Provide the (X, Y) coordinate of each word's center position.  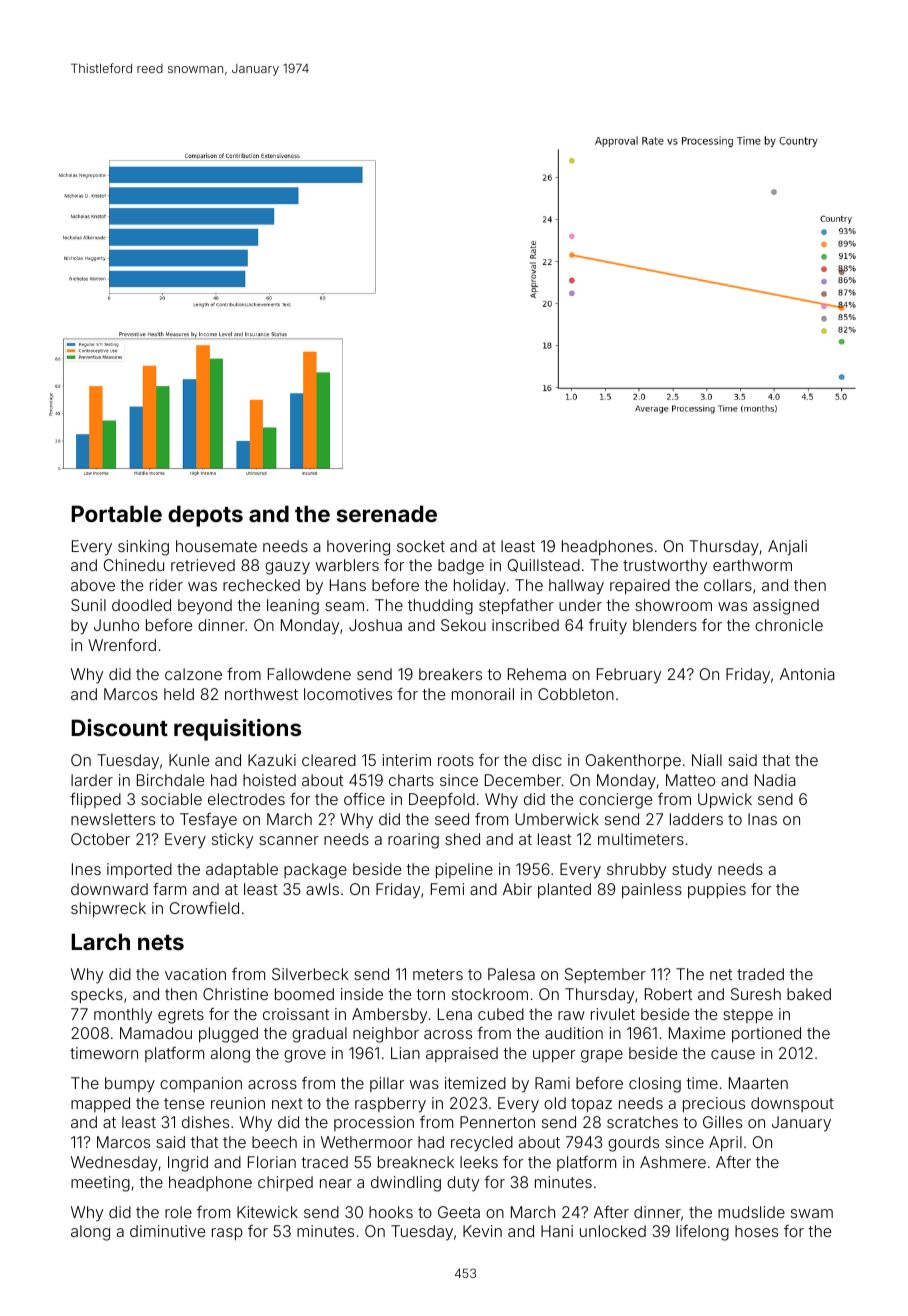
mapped (100, 1105)
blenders (665, 625)
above (93, 585)
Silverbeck (310, 974)
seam (344, 606)
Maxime (697, 1033)
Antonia (807, 674)
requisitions (237, 730)
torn (430, 994)
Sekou (463, 625)
